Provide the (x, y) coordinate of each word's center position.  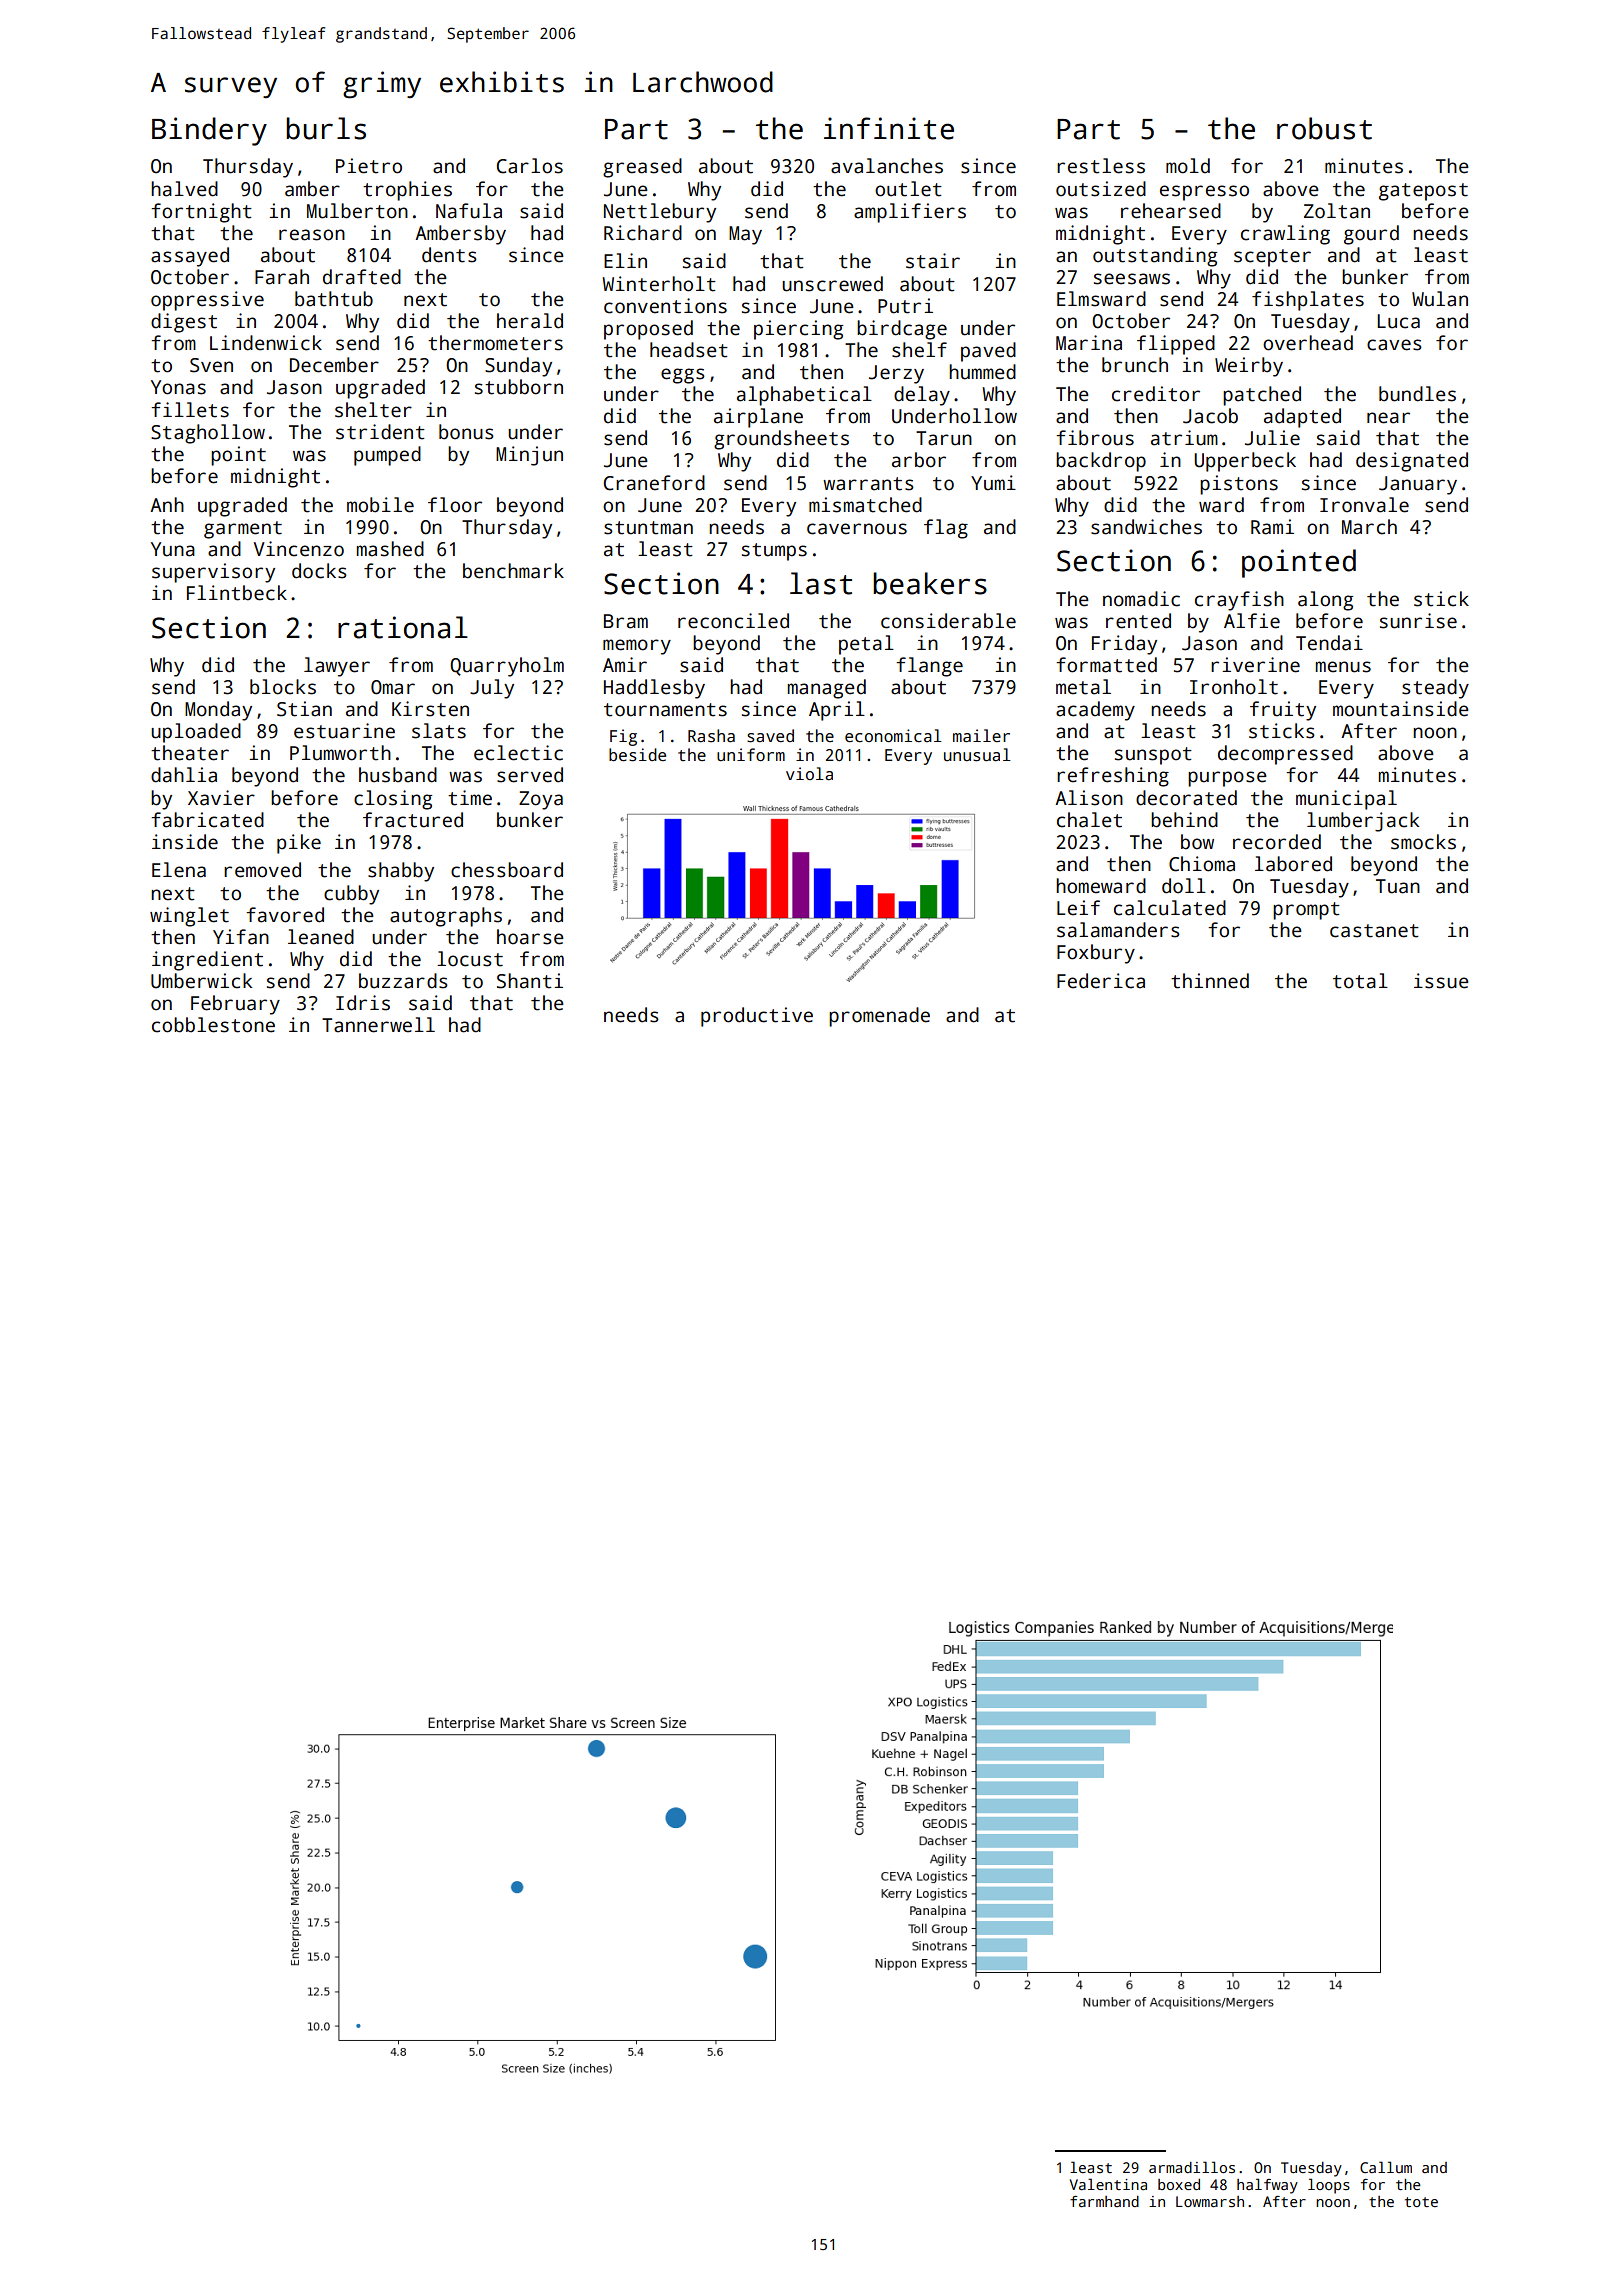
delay (922, 396)
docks (319, 571)
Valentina (1108, 2184)
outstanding (1155, 257)
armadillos (1192, 2167)
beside (637, 755)
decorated (1186, 798)
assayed (190, 257)
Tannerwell (378, 1025)
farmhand (1104, 2201)
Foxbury (1096, 954)
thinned (1210, 981)
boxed (1179, 2184)
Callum (1386, 2167)
